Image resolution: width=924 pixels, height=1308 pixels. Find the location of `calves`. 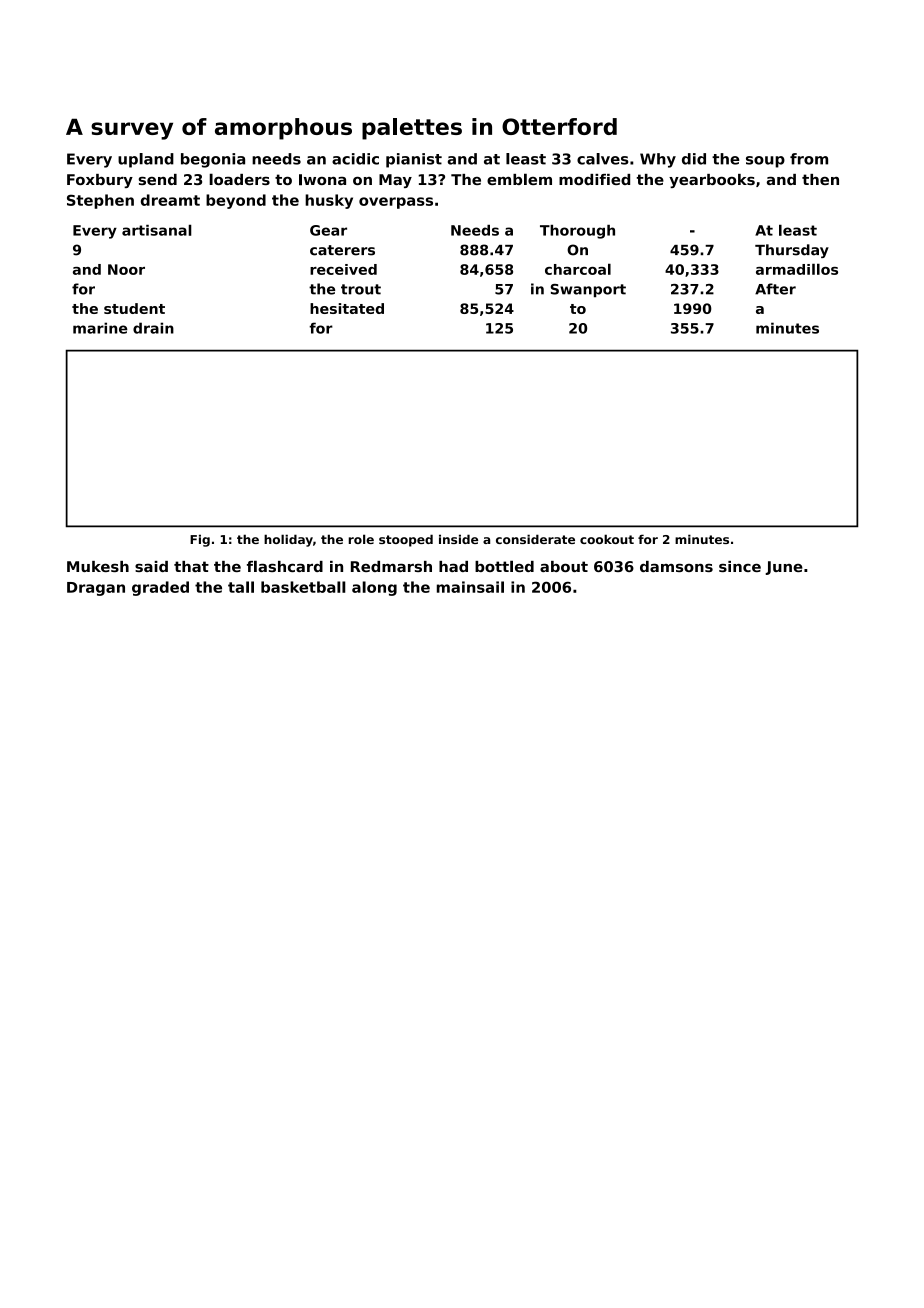

calves is located at coordinates (602, 159).
